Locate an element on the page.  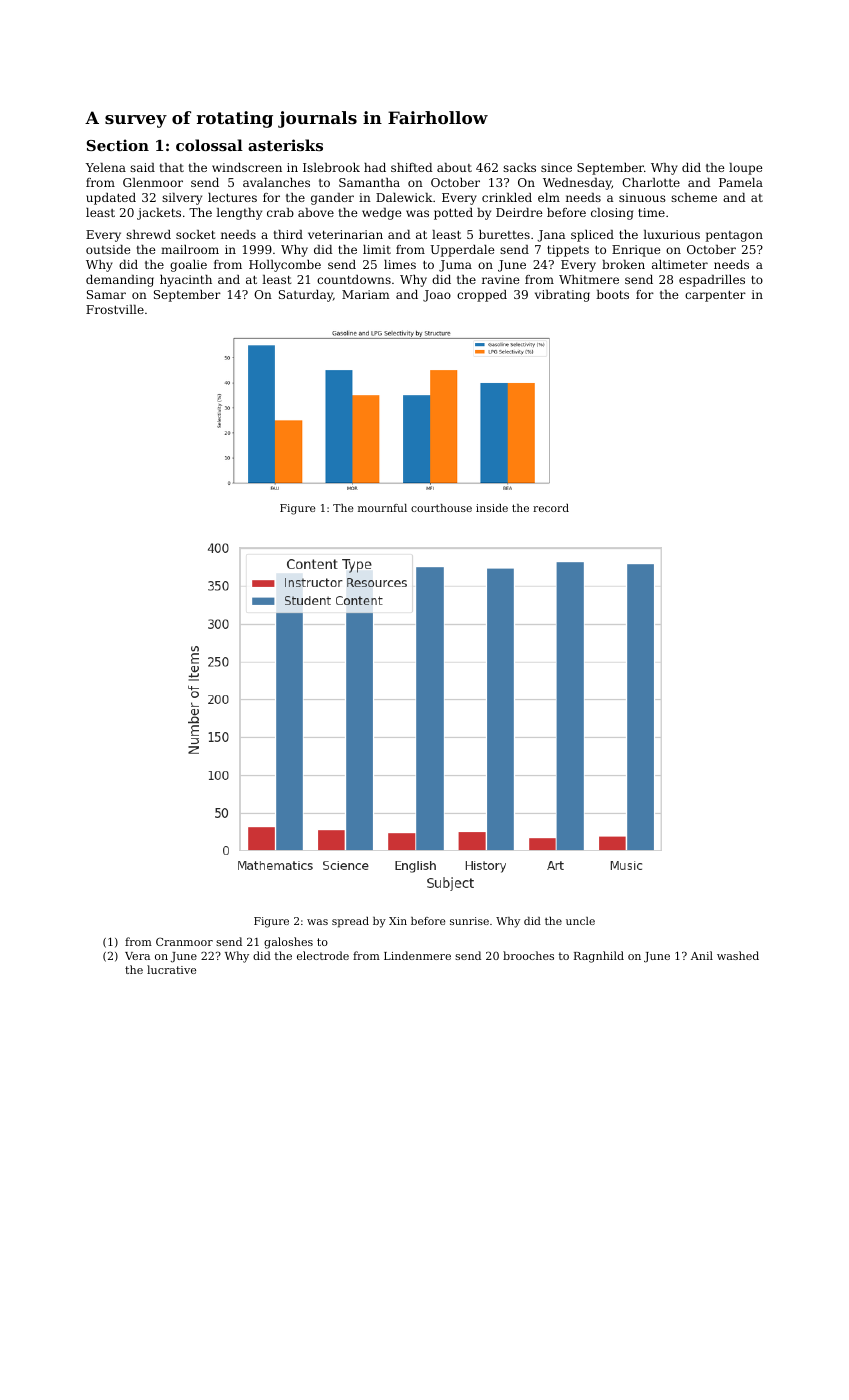
Section is located at coordinates (118, 145).
